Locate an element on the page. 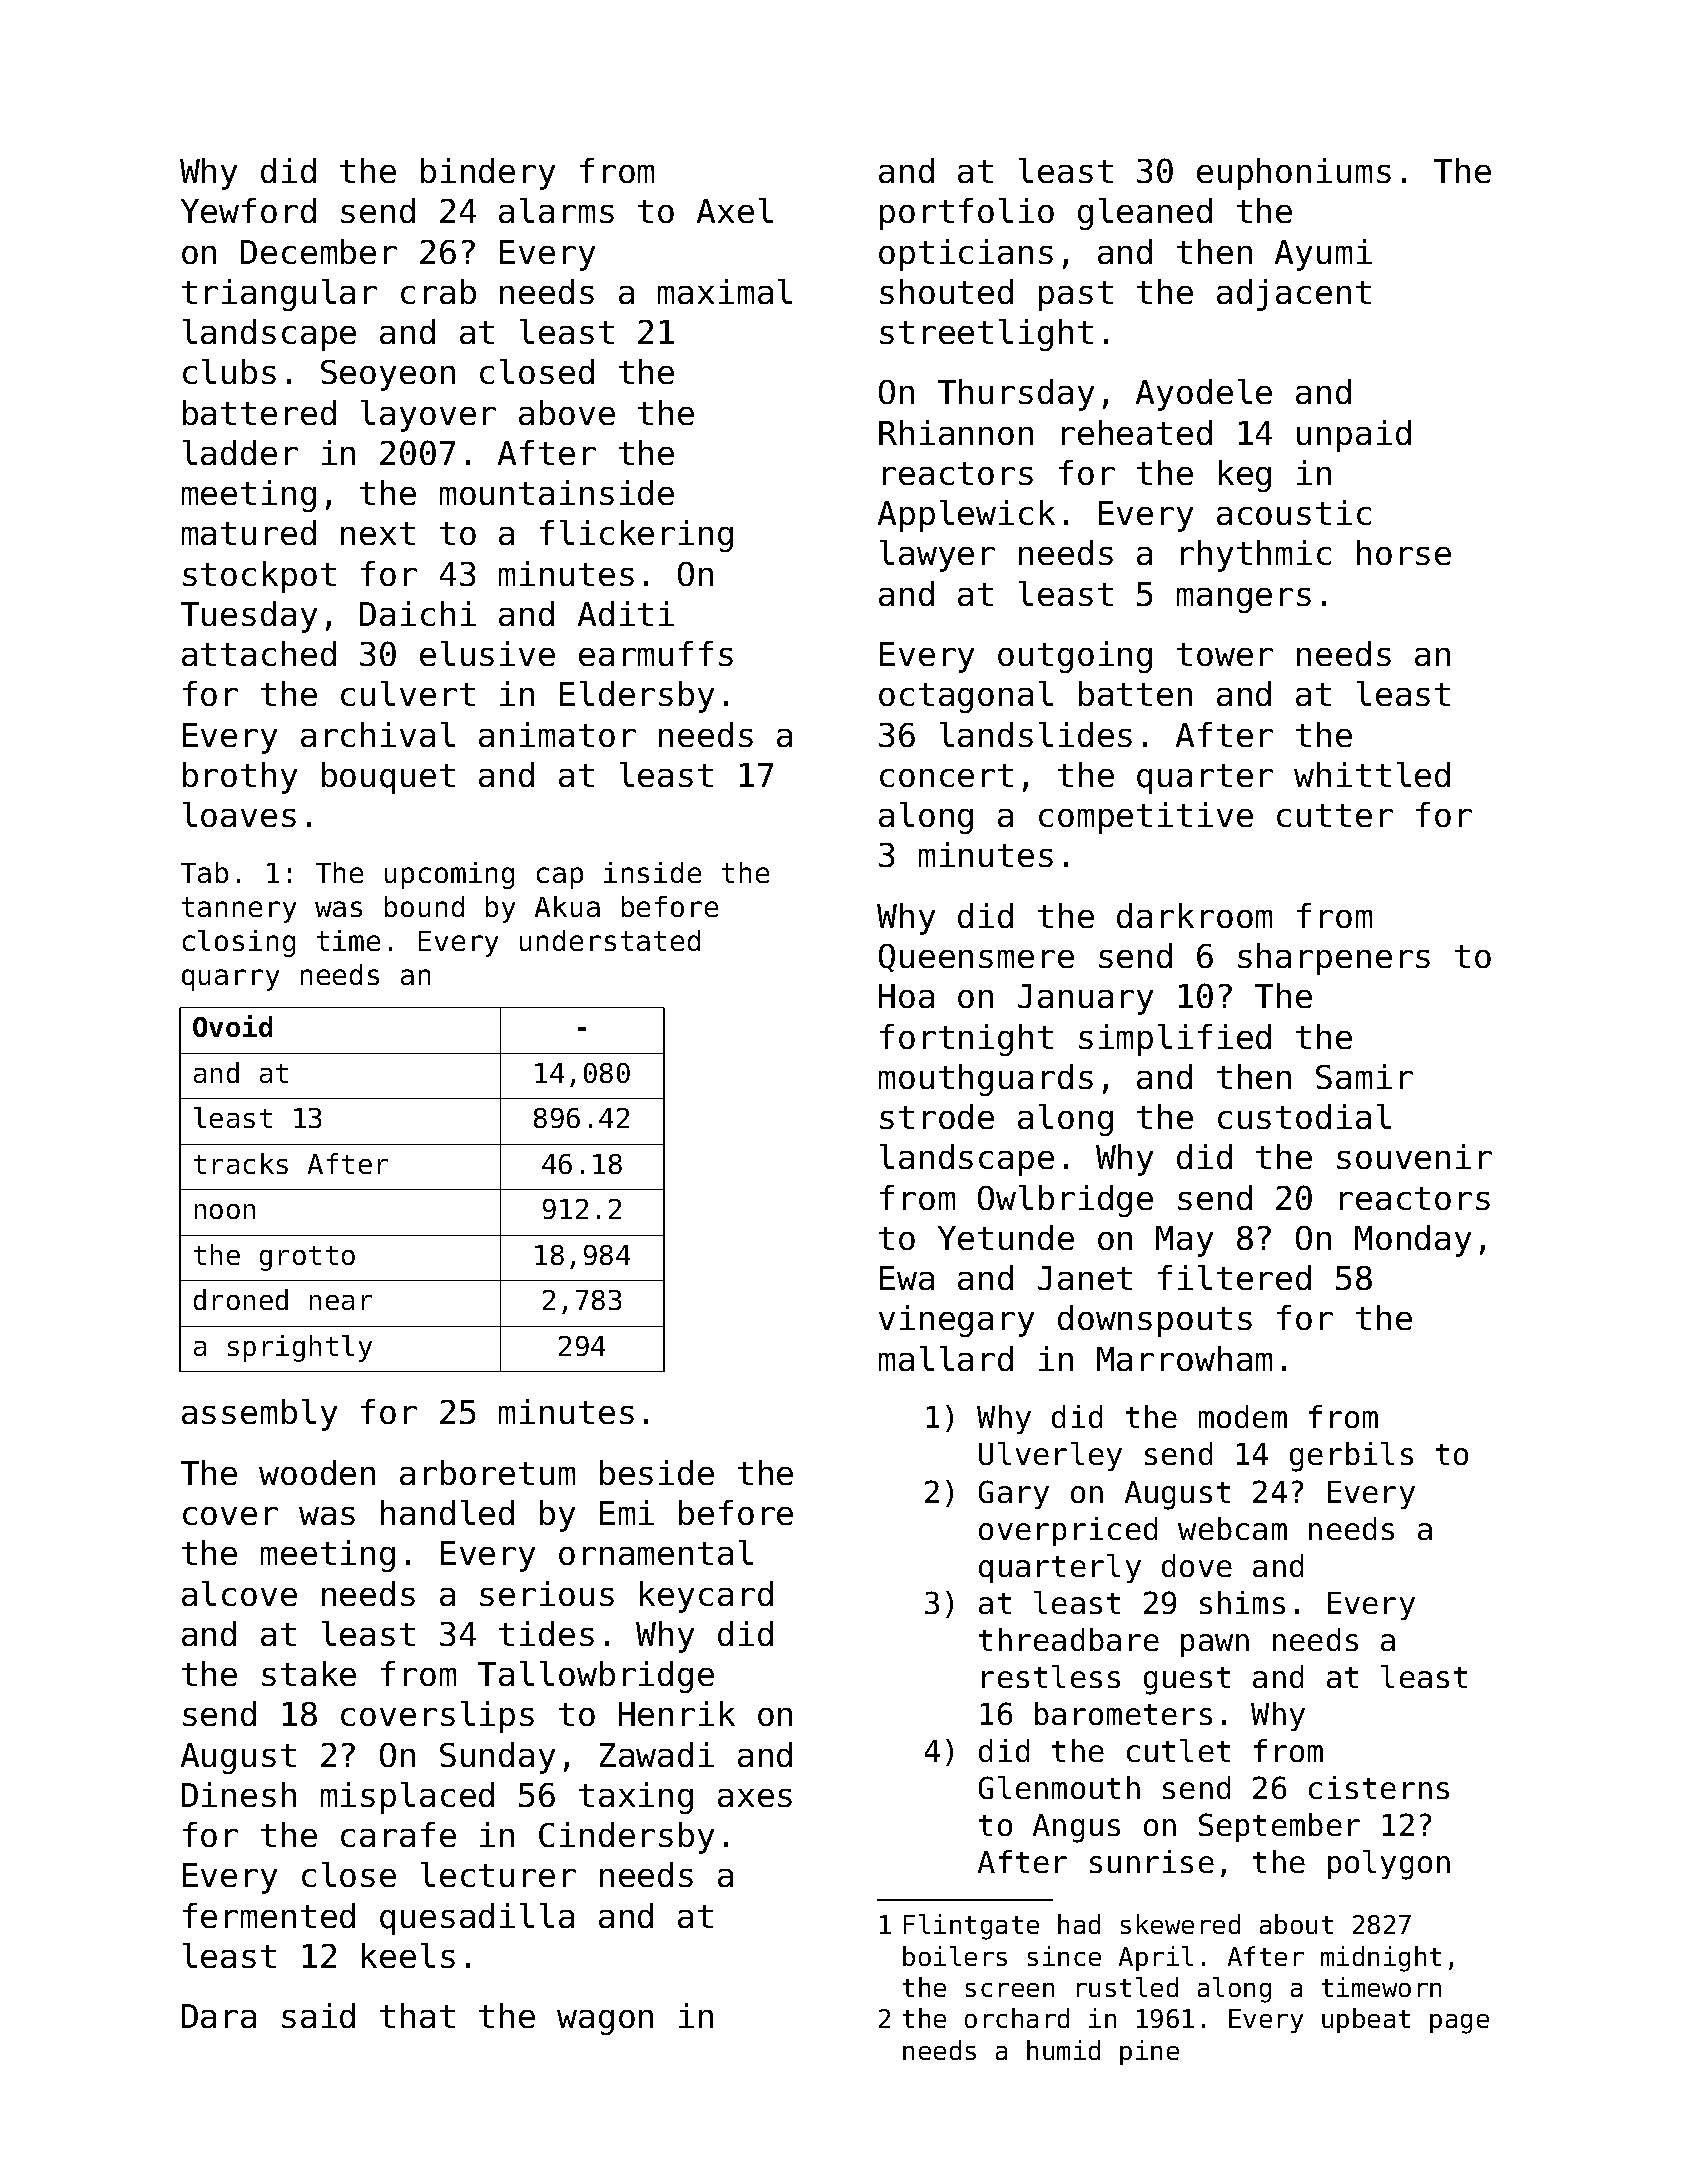  cutter is located at coordinates (1335, 815).
